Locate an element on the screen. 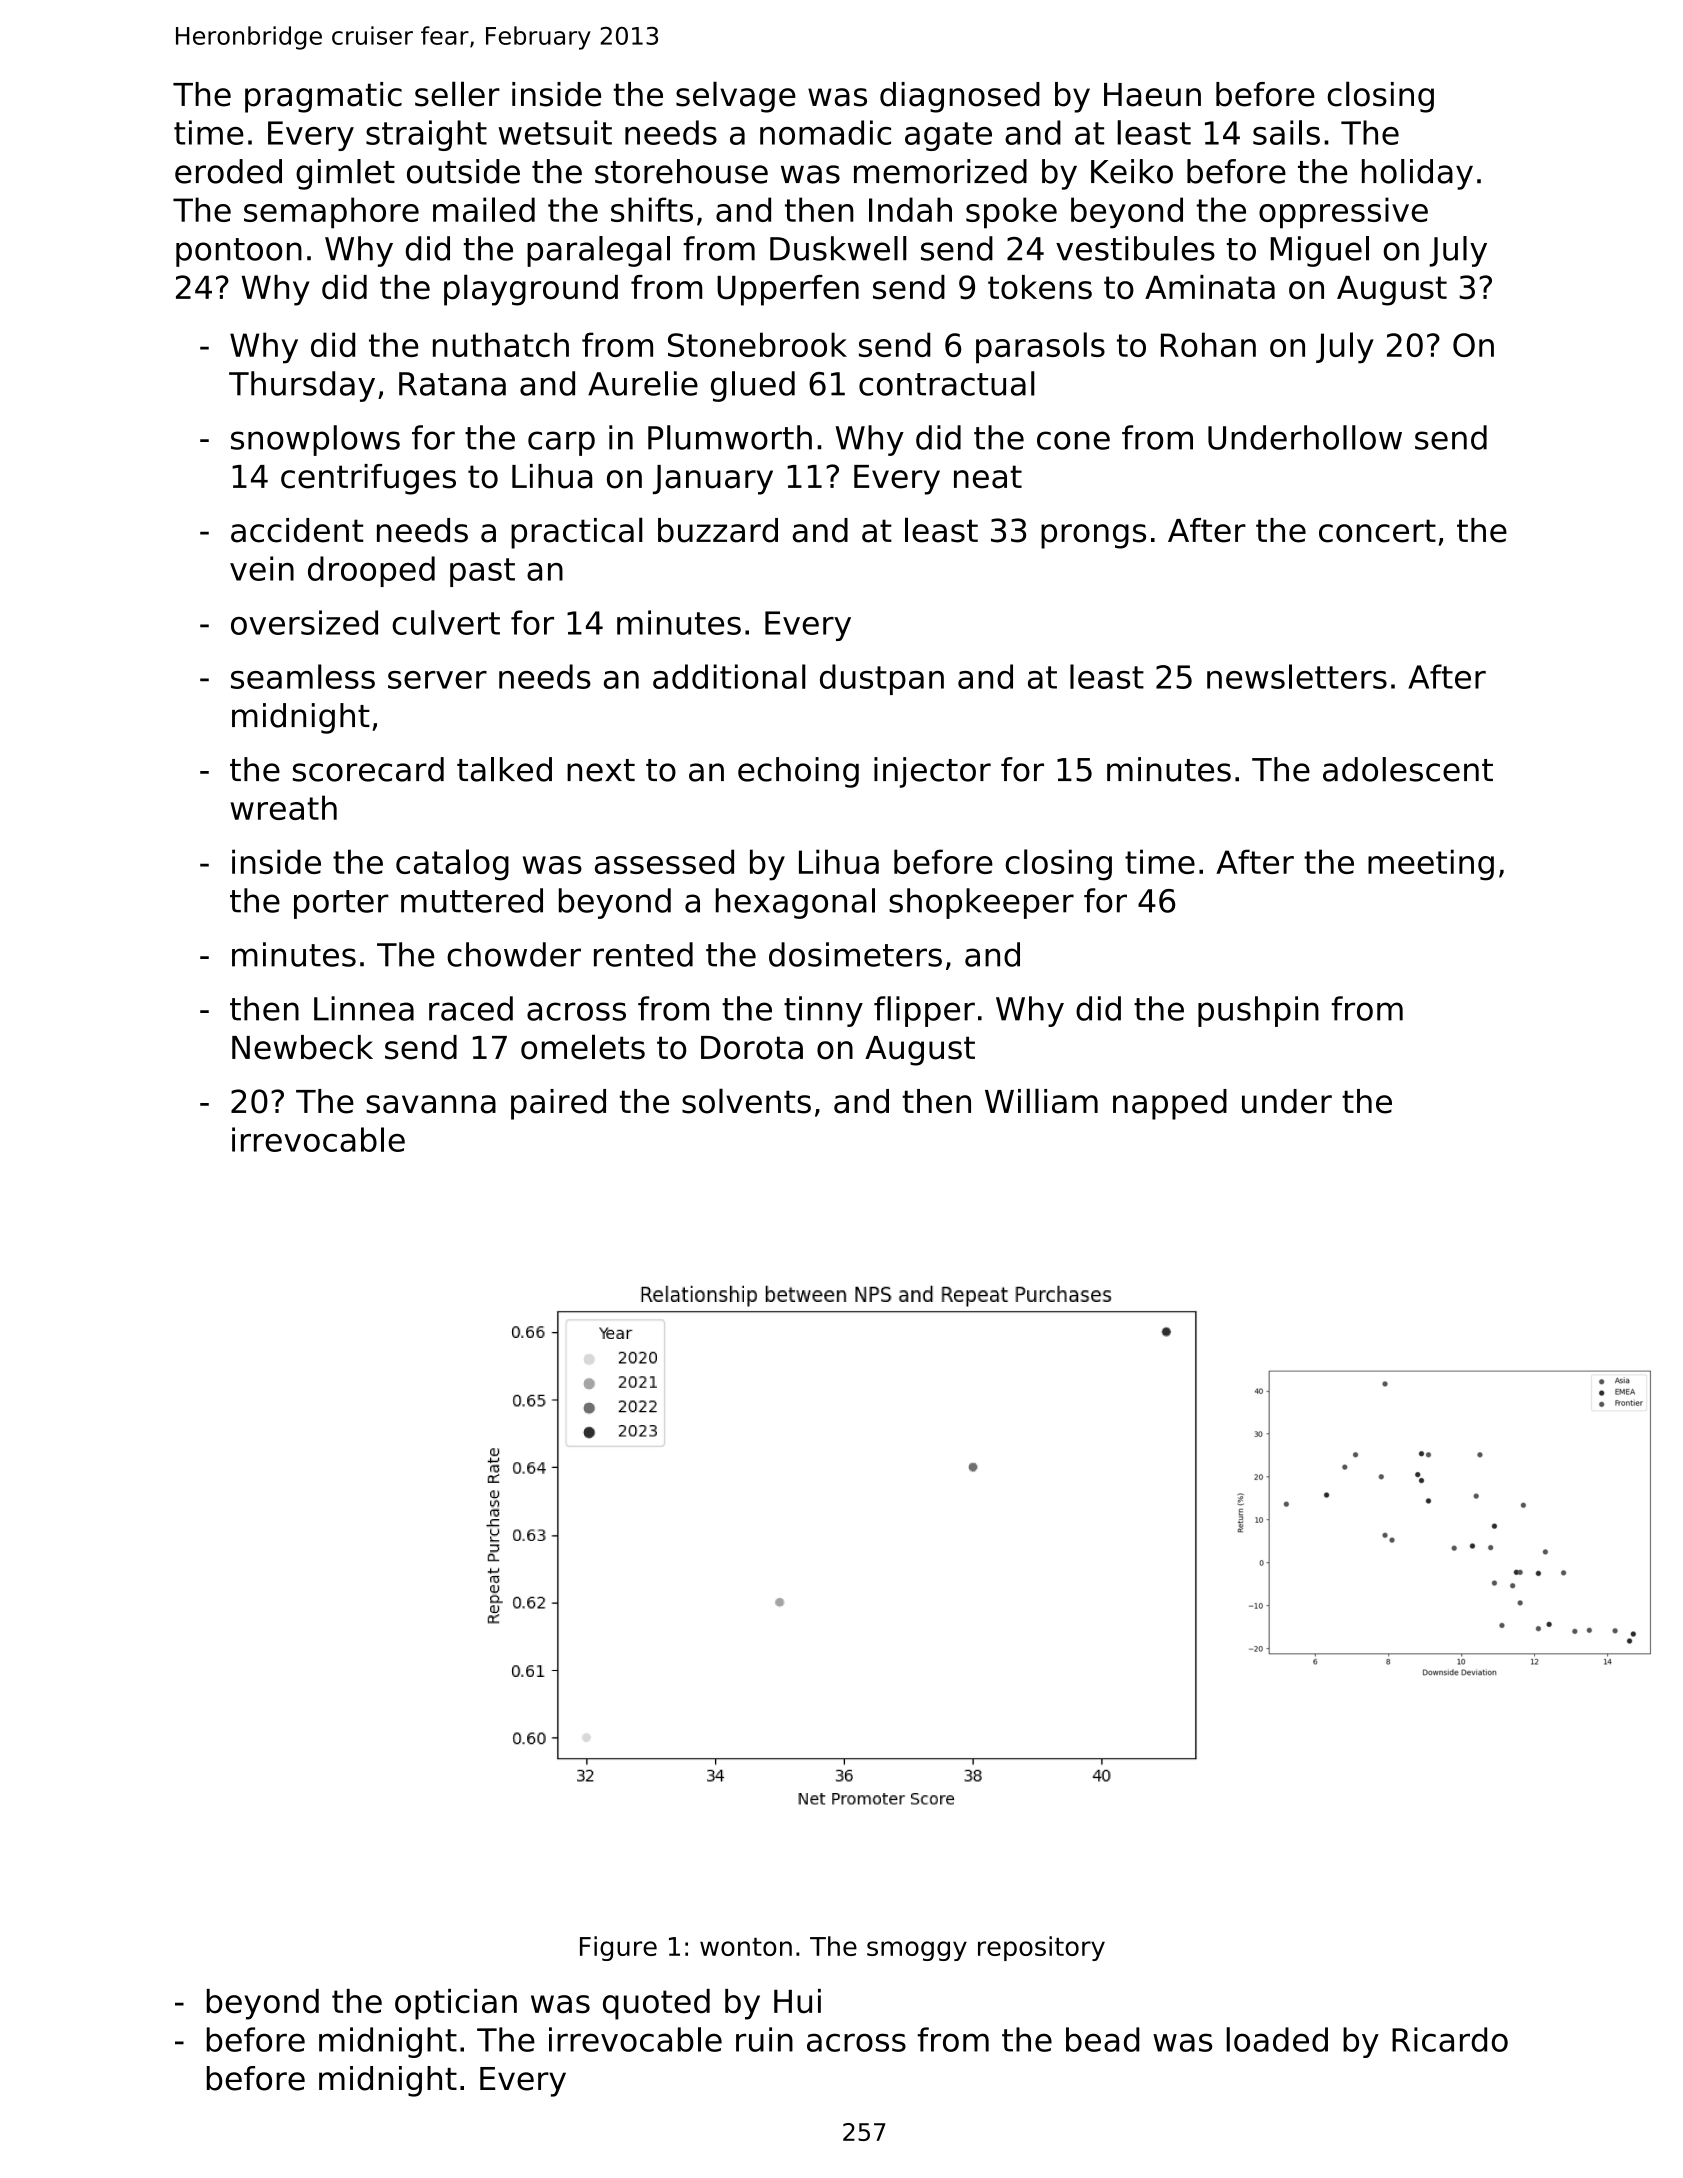 This screenshot has height=2178, width=1683. quoted is located at coordinates (656, 2004).
